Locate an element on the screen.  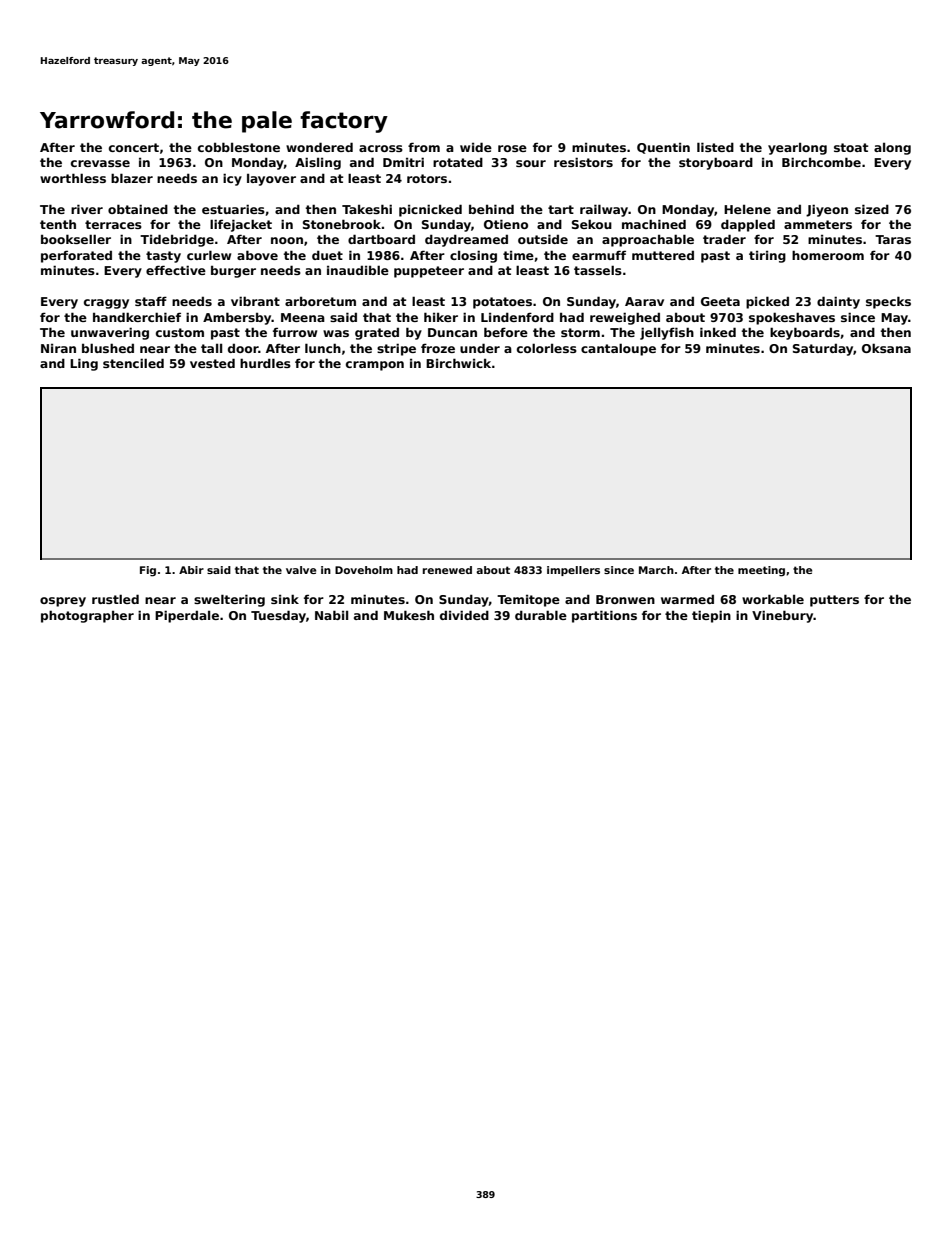
stoat is located at coordinates (851, 147).
